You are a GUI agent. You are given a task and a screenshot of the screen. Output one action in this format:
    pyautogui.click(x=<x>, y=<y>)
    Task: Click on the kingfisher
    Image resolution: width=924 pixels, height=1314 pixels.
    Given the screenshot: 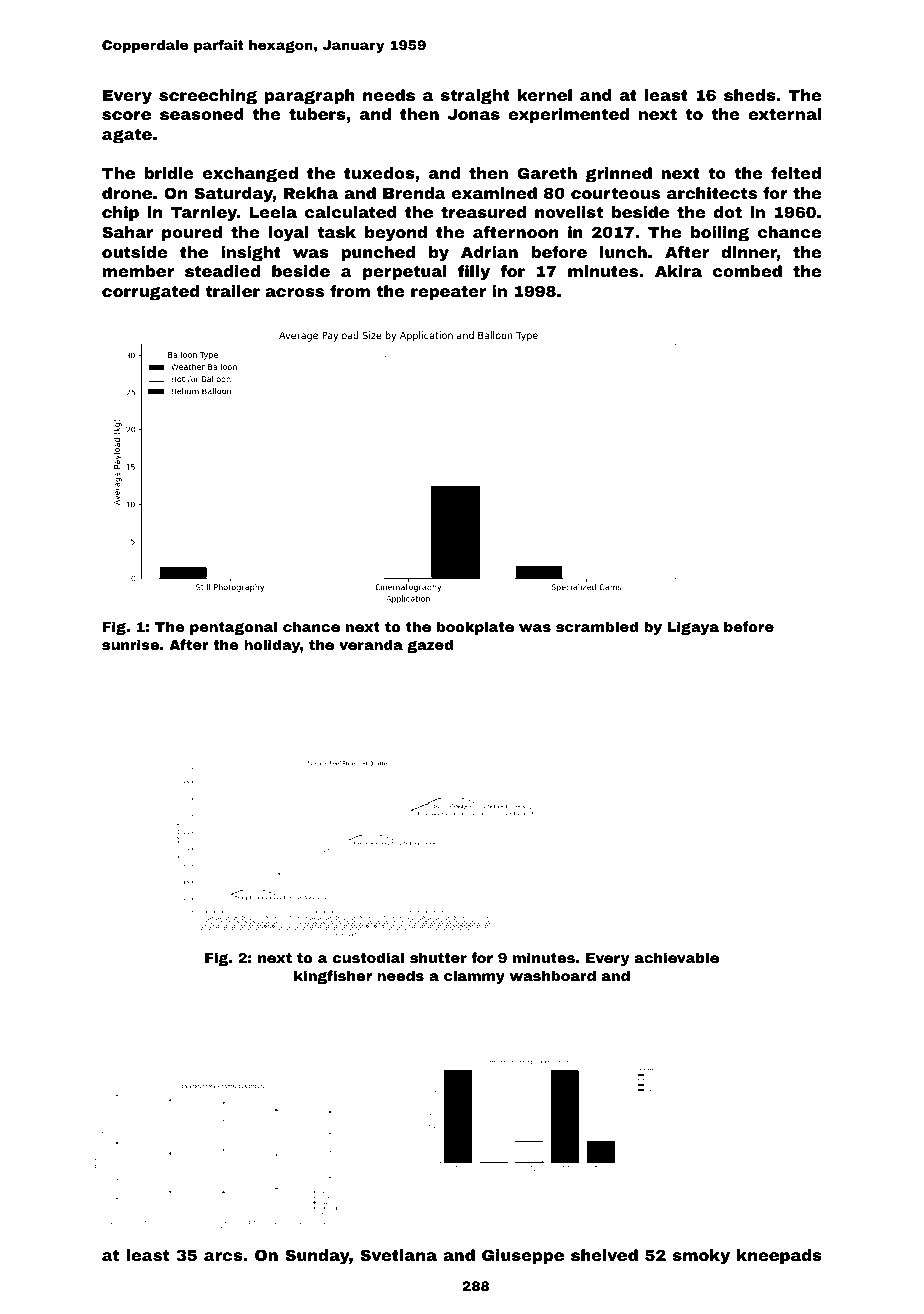 What is the action you would take?
    pyautogui.click(x=333, y=977)
